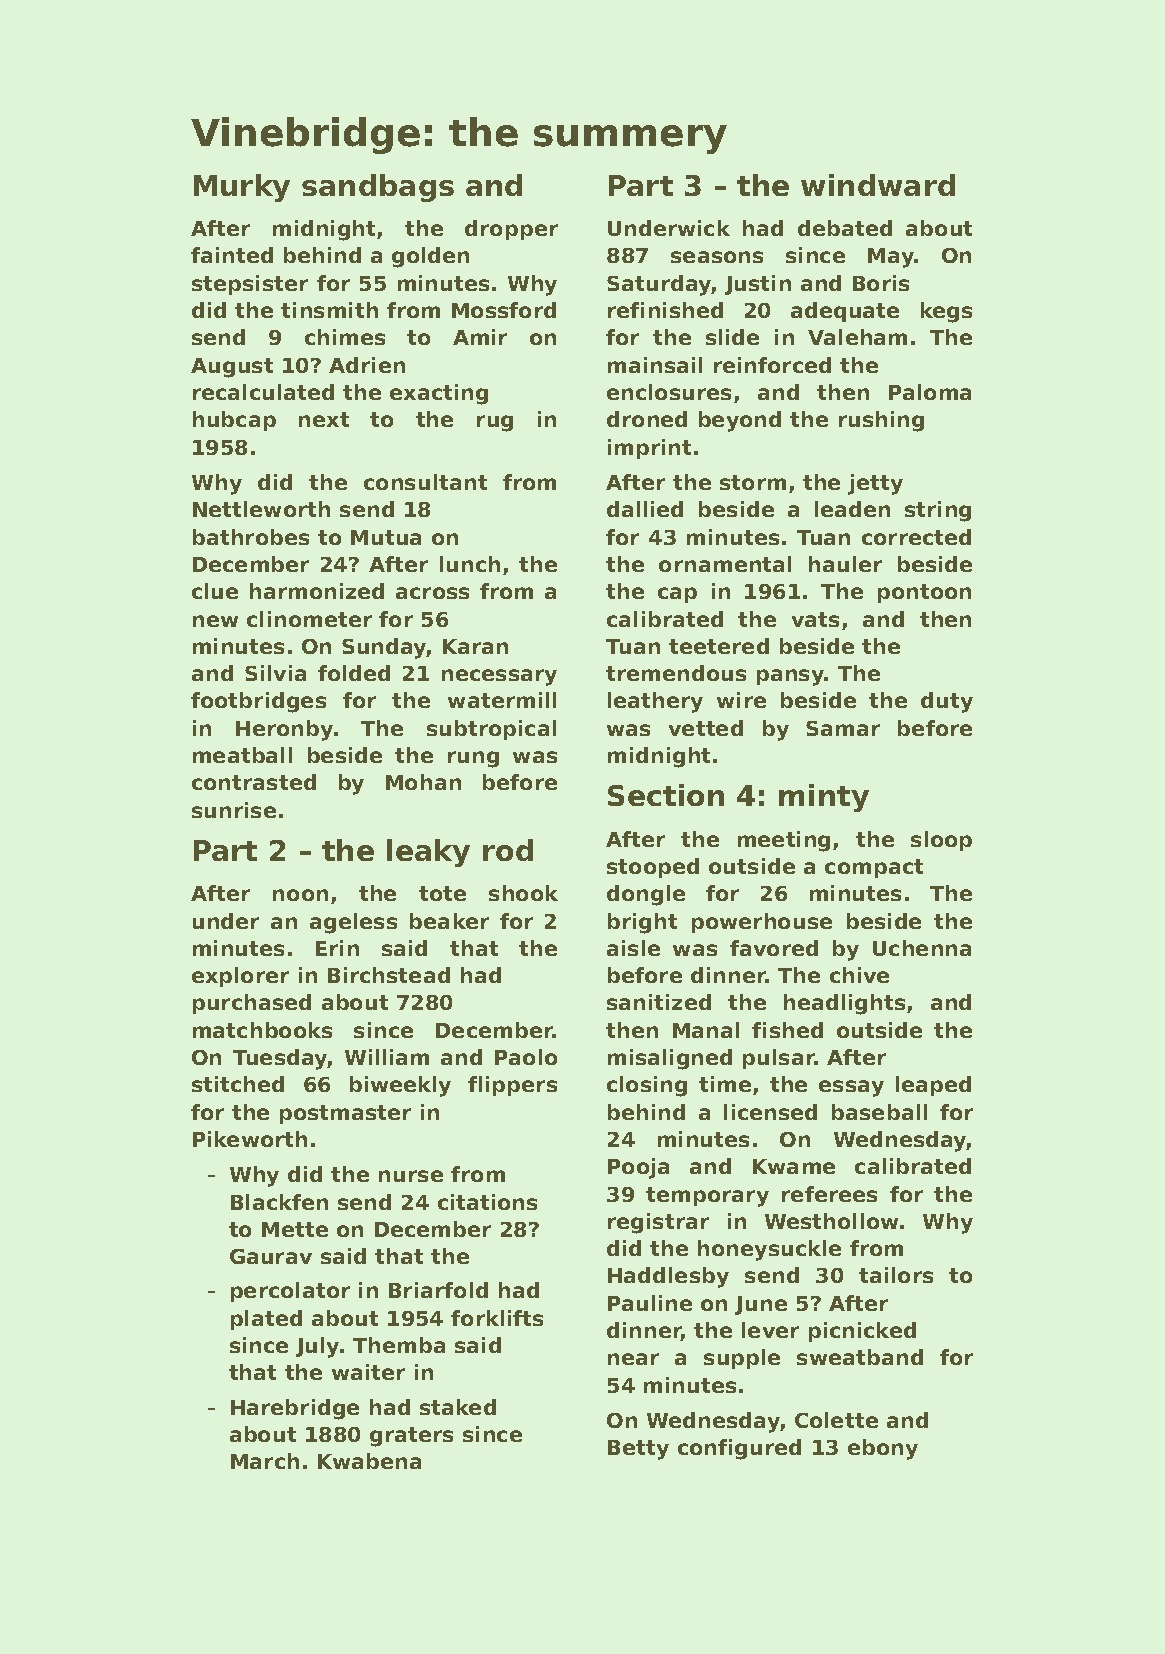 This screenshot has height=1654, width=1165. What do you see at coordinates (879, 1112) in the screenshot?
I see `baseball` at bounding box center [879, 1112].
